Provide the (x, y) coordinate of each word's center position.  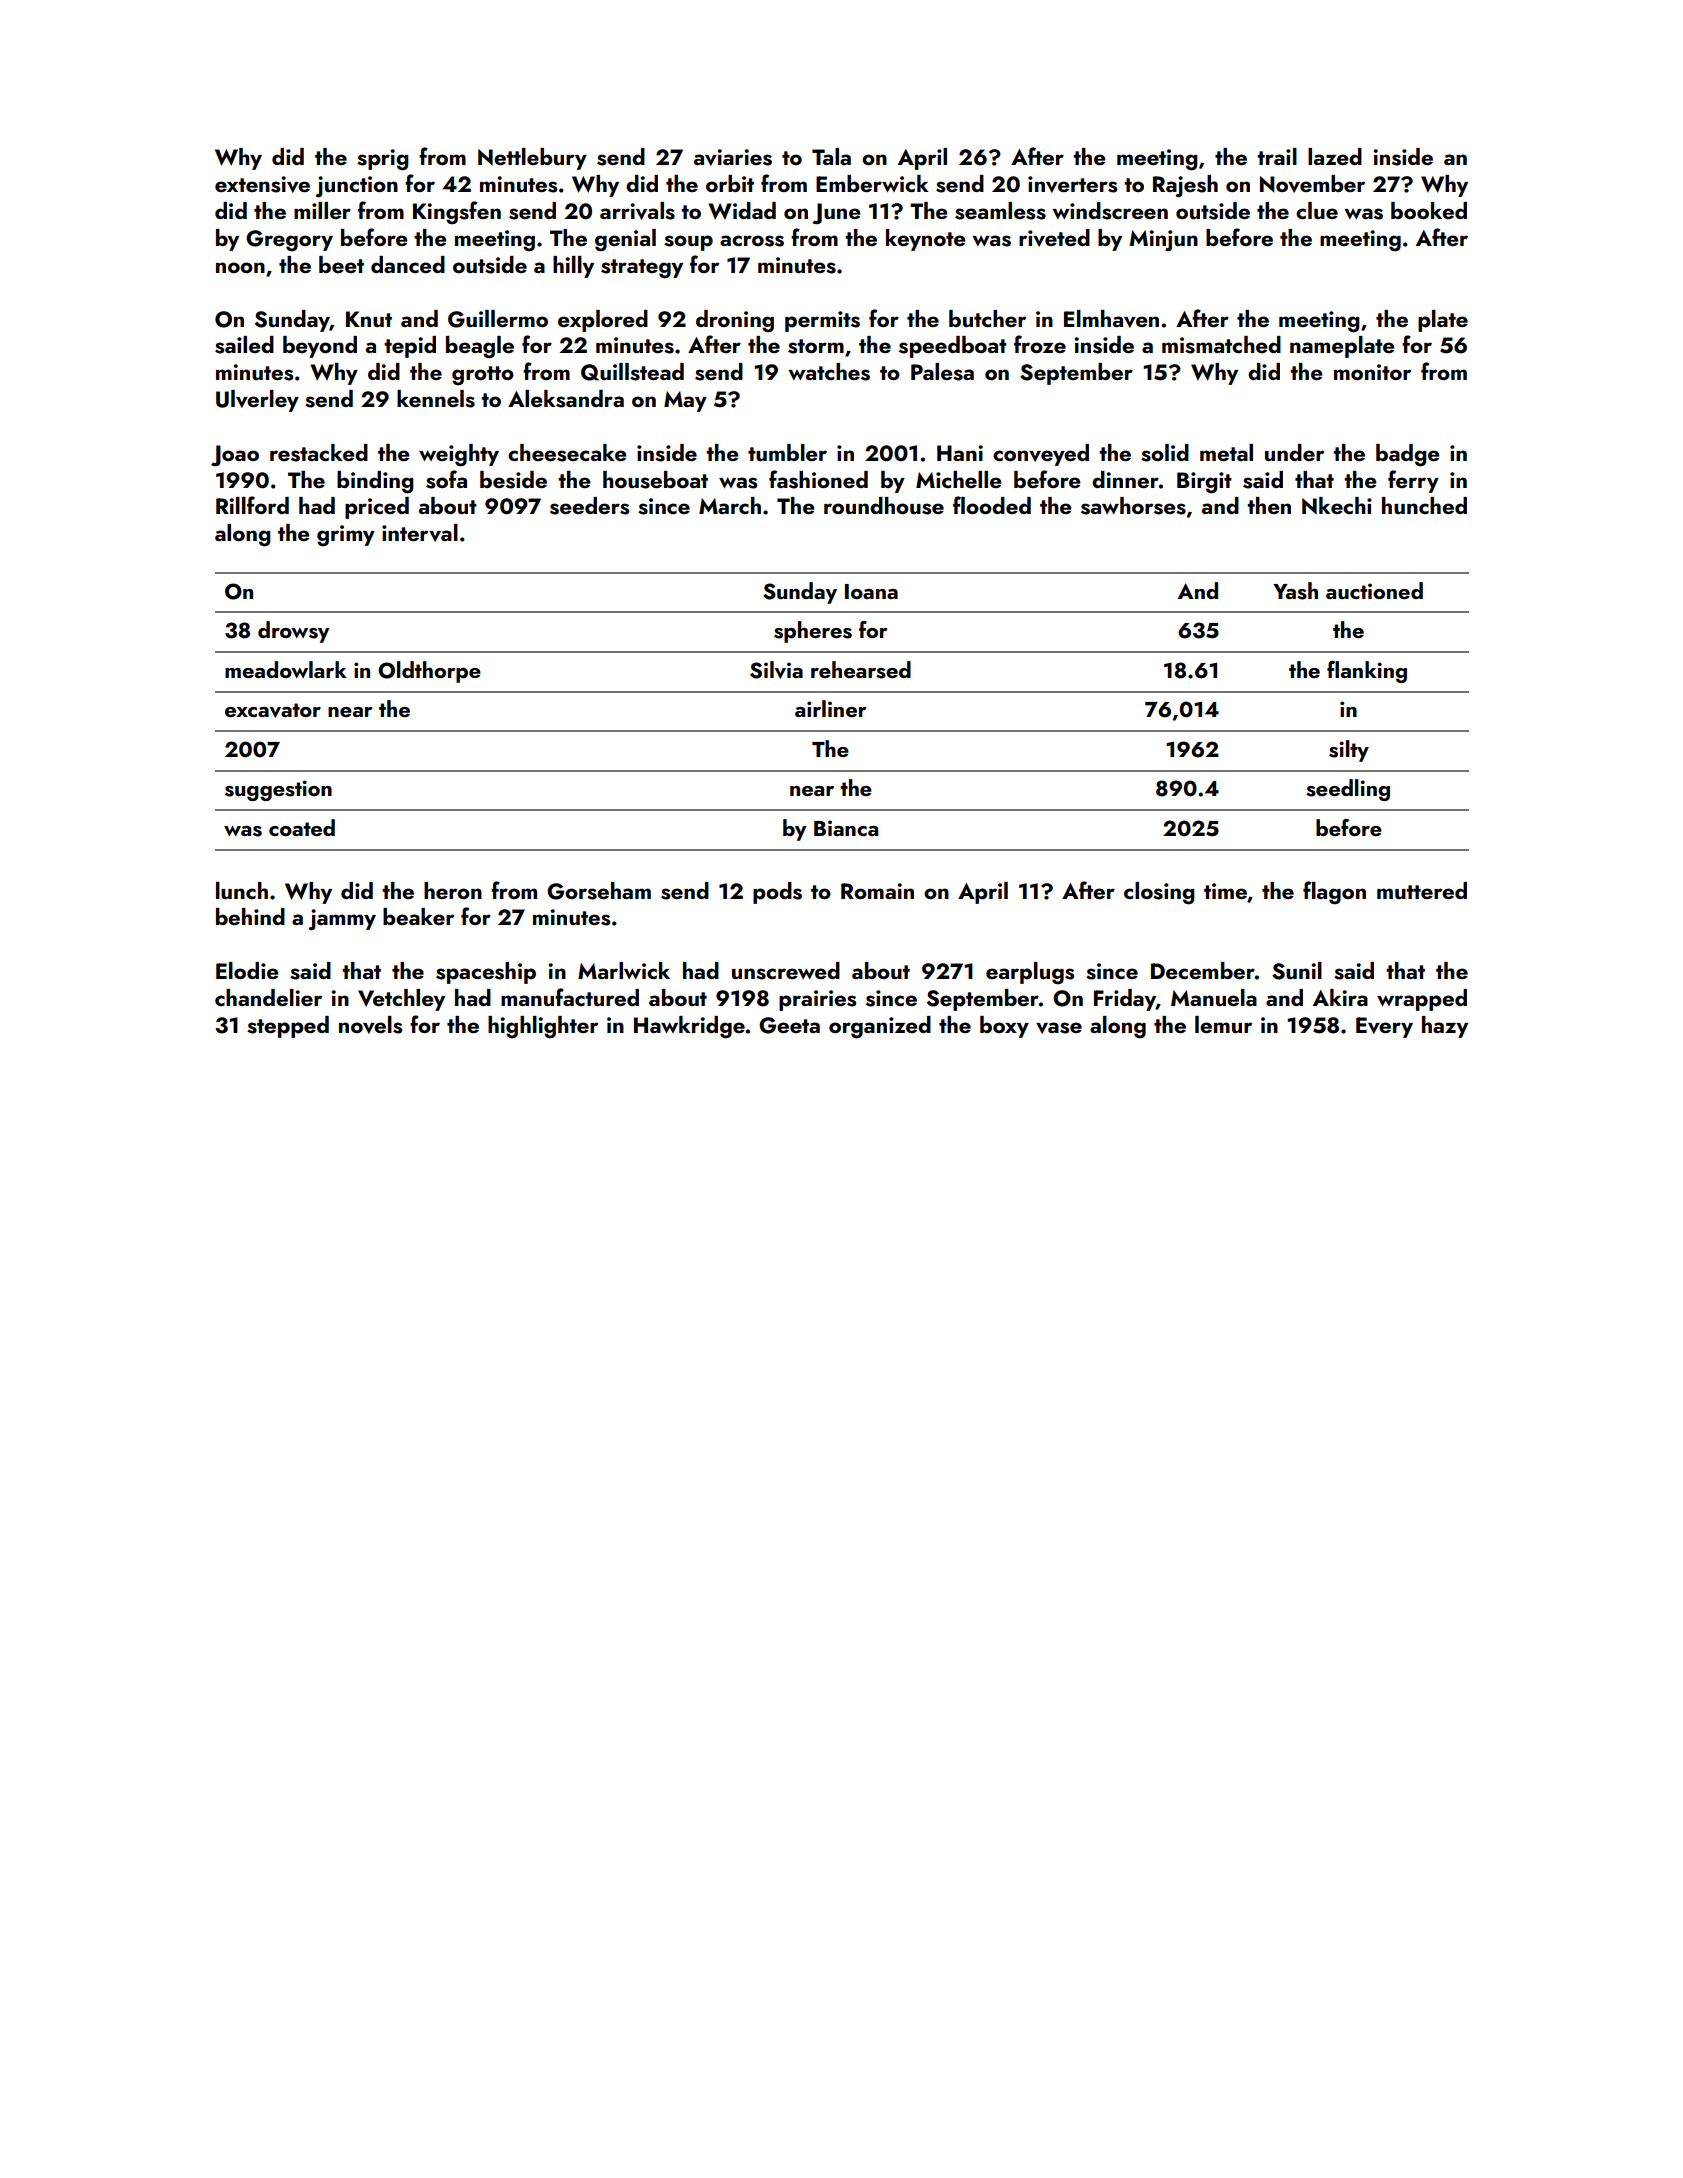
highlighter (543, 1027)
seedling (1348, 790)
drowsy (294, 632)
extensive (262, 184)
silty (1349, 751)
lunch (242, 890)
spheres (813, 632)
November (1312, 184)
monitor (1372, 372)
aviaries (733, 157)
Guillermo (498, 319)
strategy (642, 269)
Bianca (846, 828)
